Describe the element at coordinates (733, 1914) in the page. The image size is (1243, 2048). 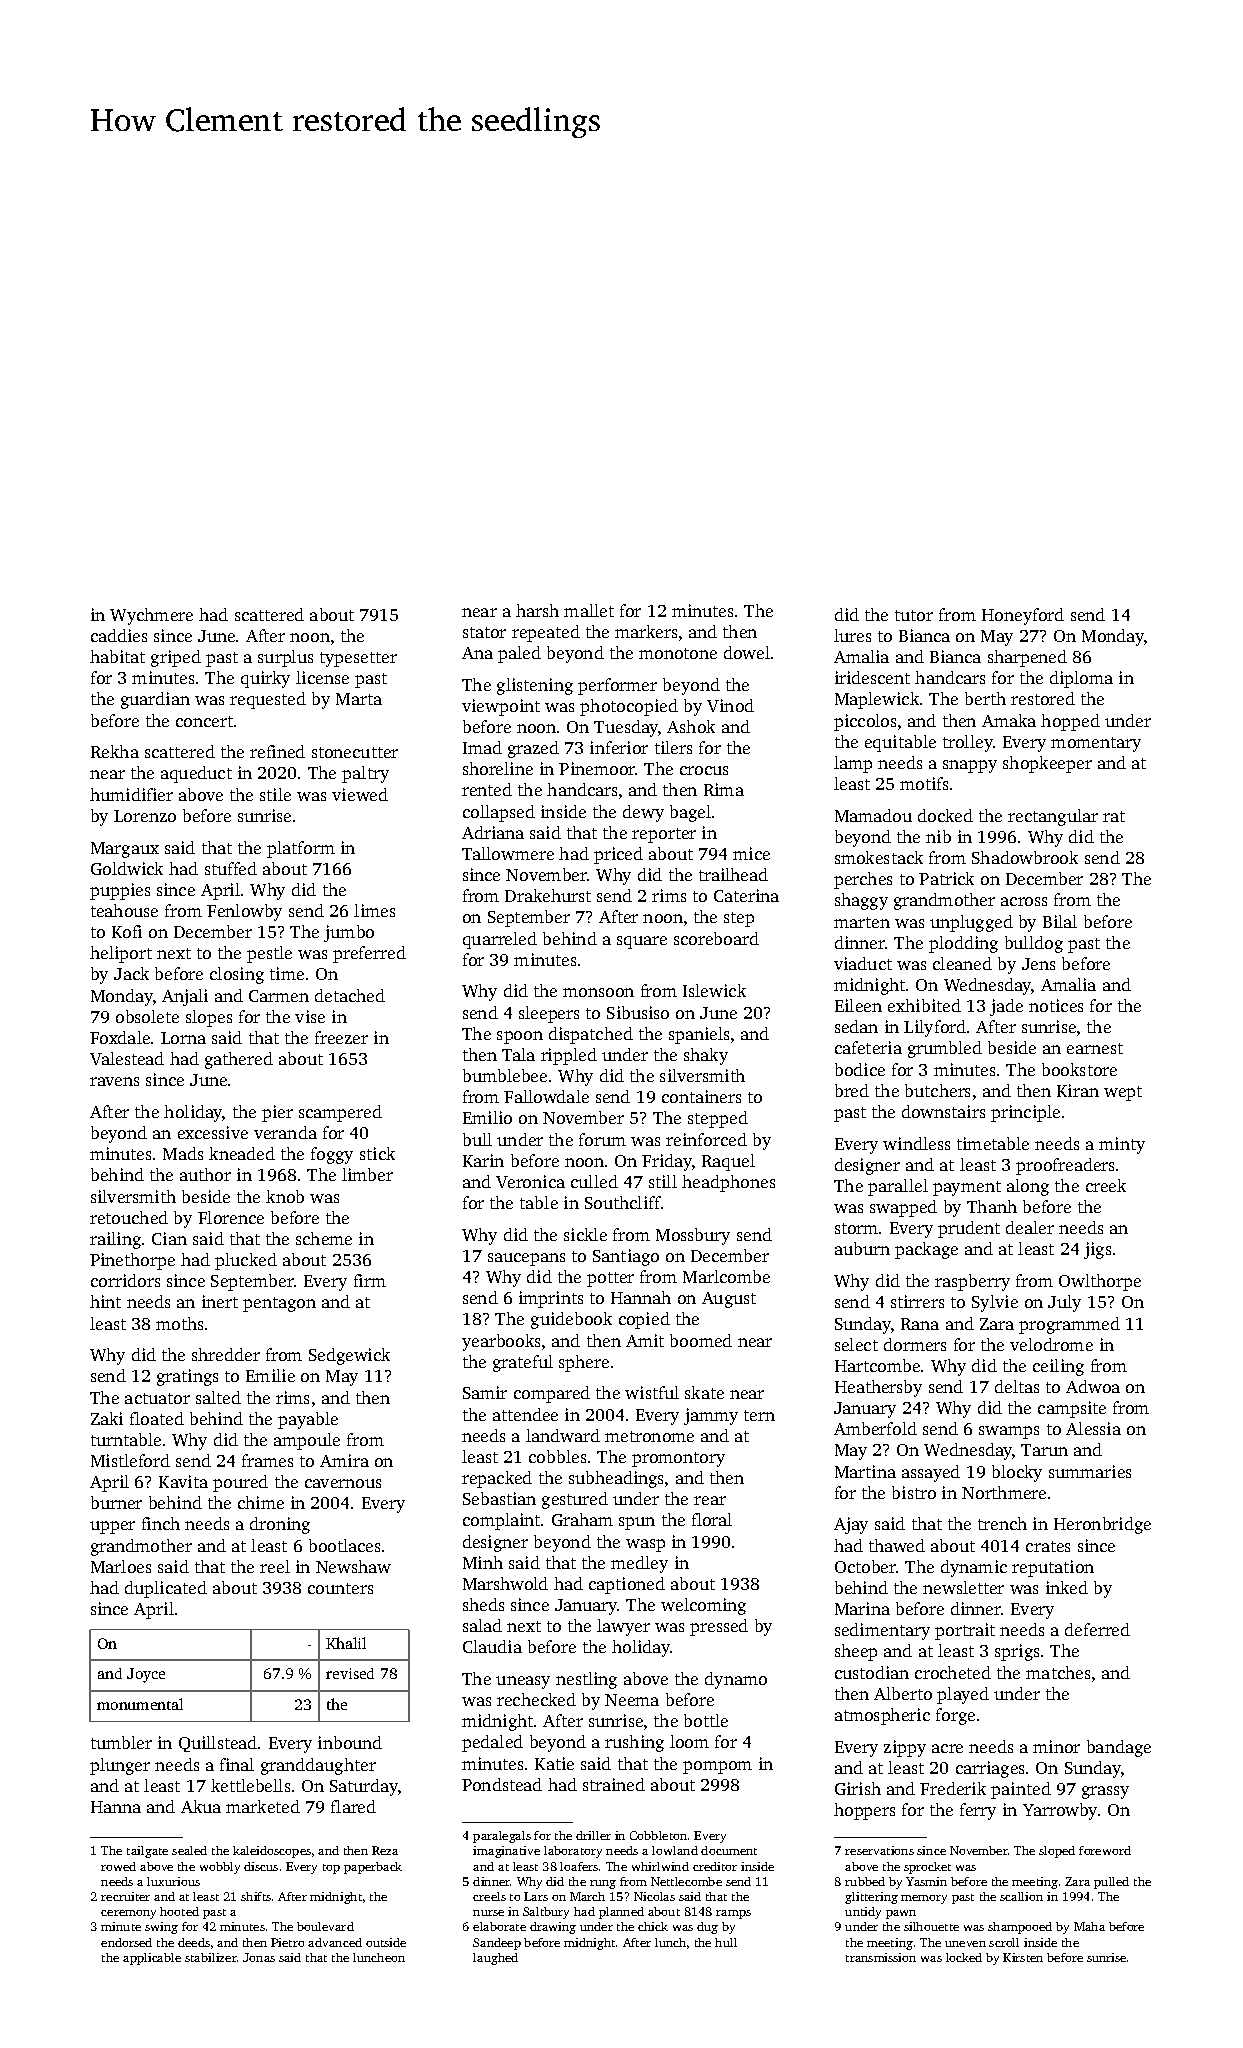
I see `ramps` at that location.
